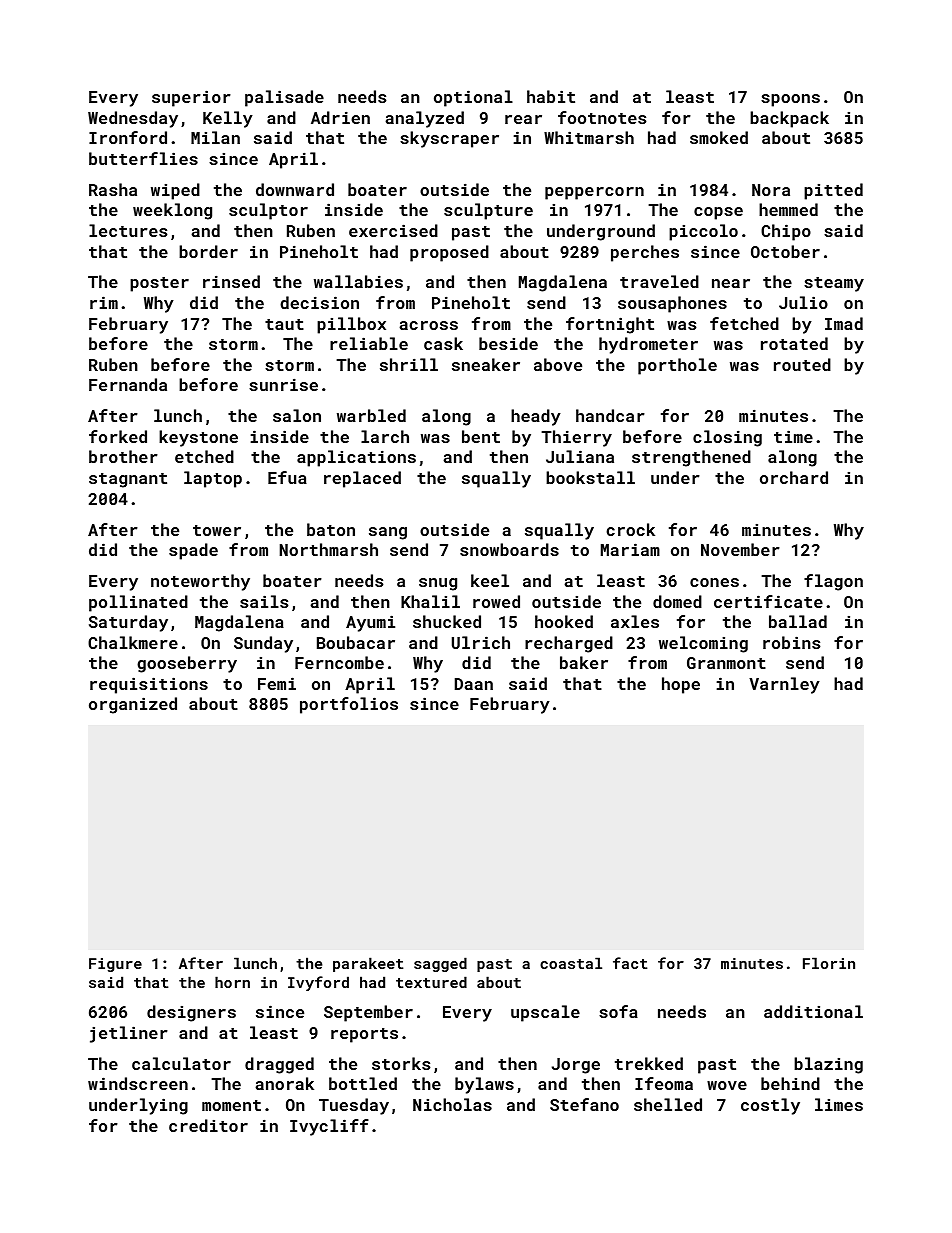 The width and height of the image is (952, 1233). What do you see at coordinates (668, 1104) in the image?
I see `shelled` at bounding box center [668, 1104].
